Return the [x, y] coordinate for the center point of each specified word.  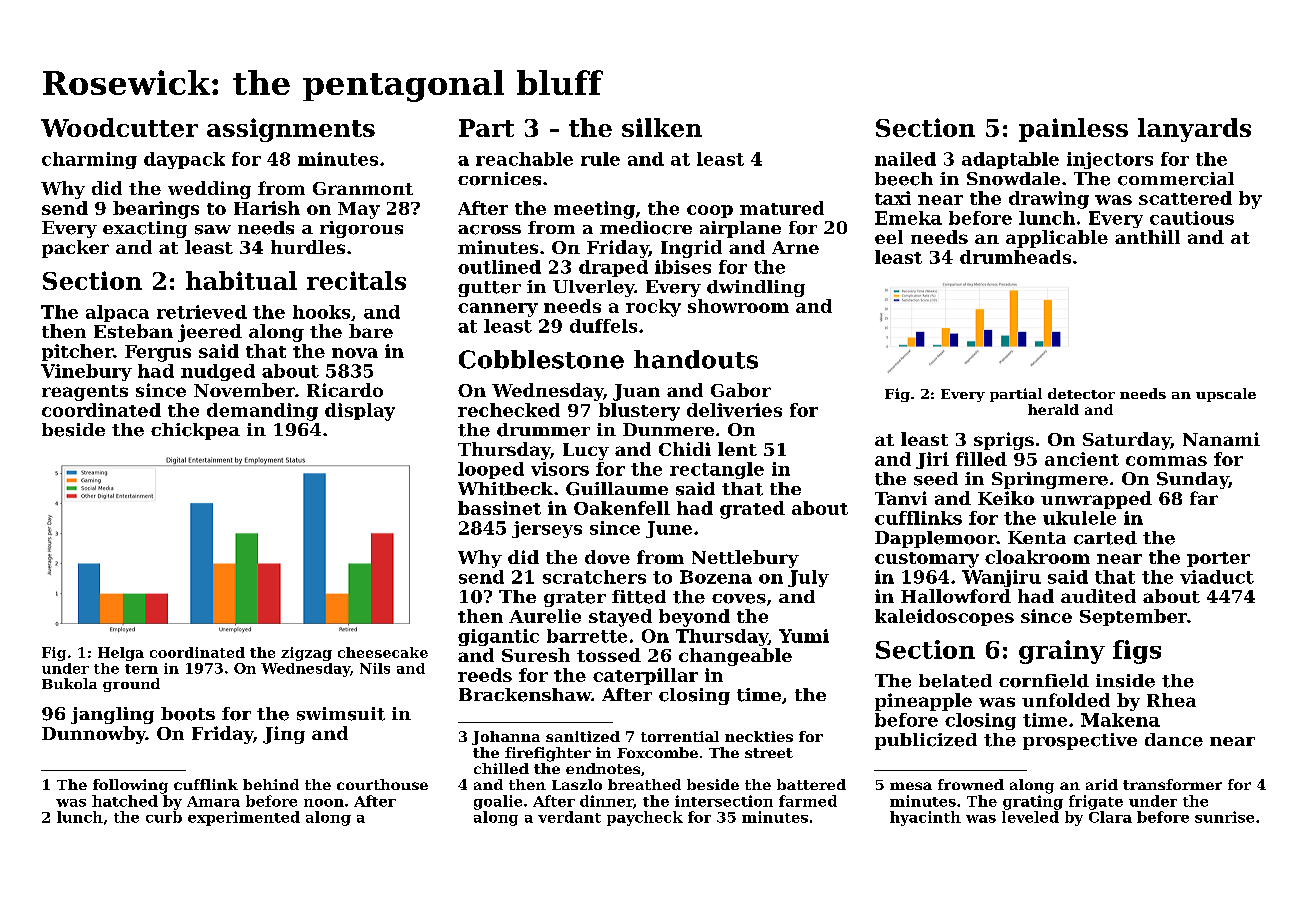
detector [1081, 393]
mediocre [646, 228]
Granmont [363, 188]
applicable [1057, 239]
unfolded [1066, 700]
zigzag [306, 654]
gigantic [498, 637]
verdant [569, 817]
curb [164, 817]
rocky [653, 308]
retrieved [202, 312]
